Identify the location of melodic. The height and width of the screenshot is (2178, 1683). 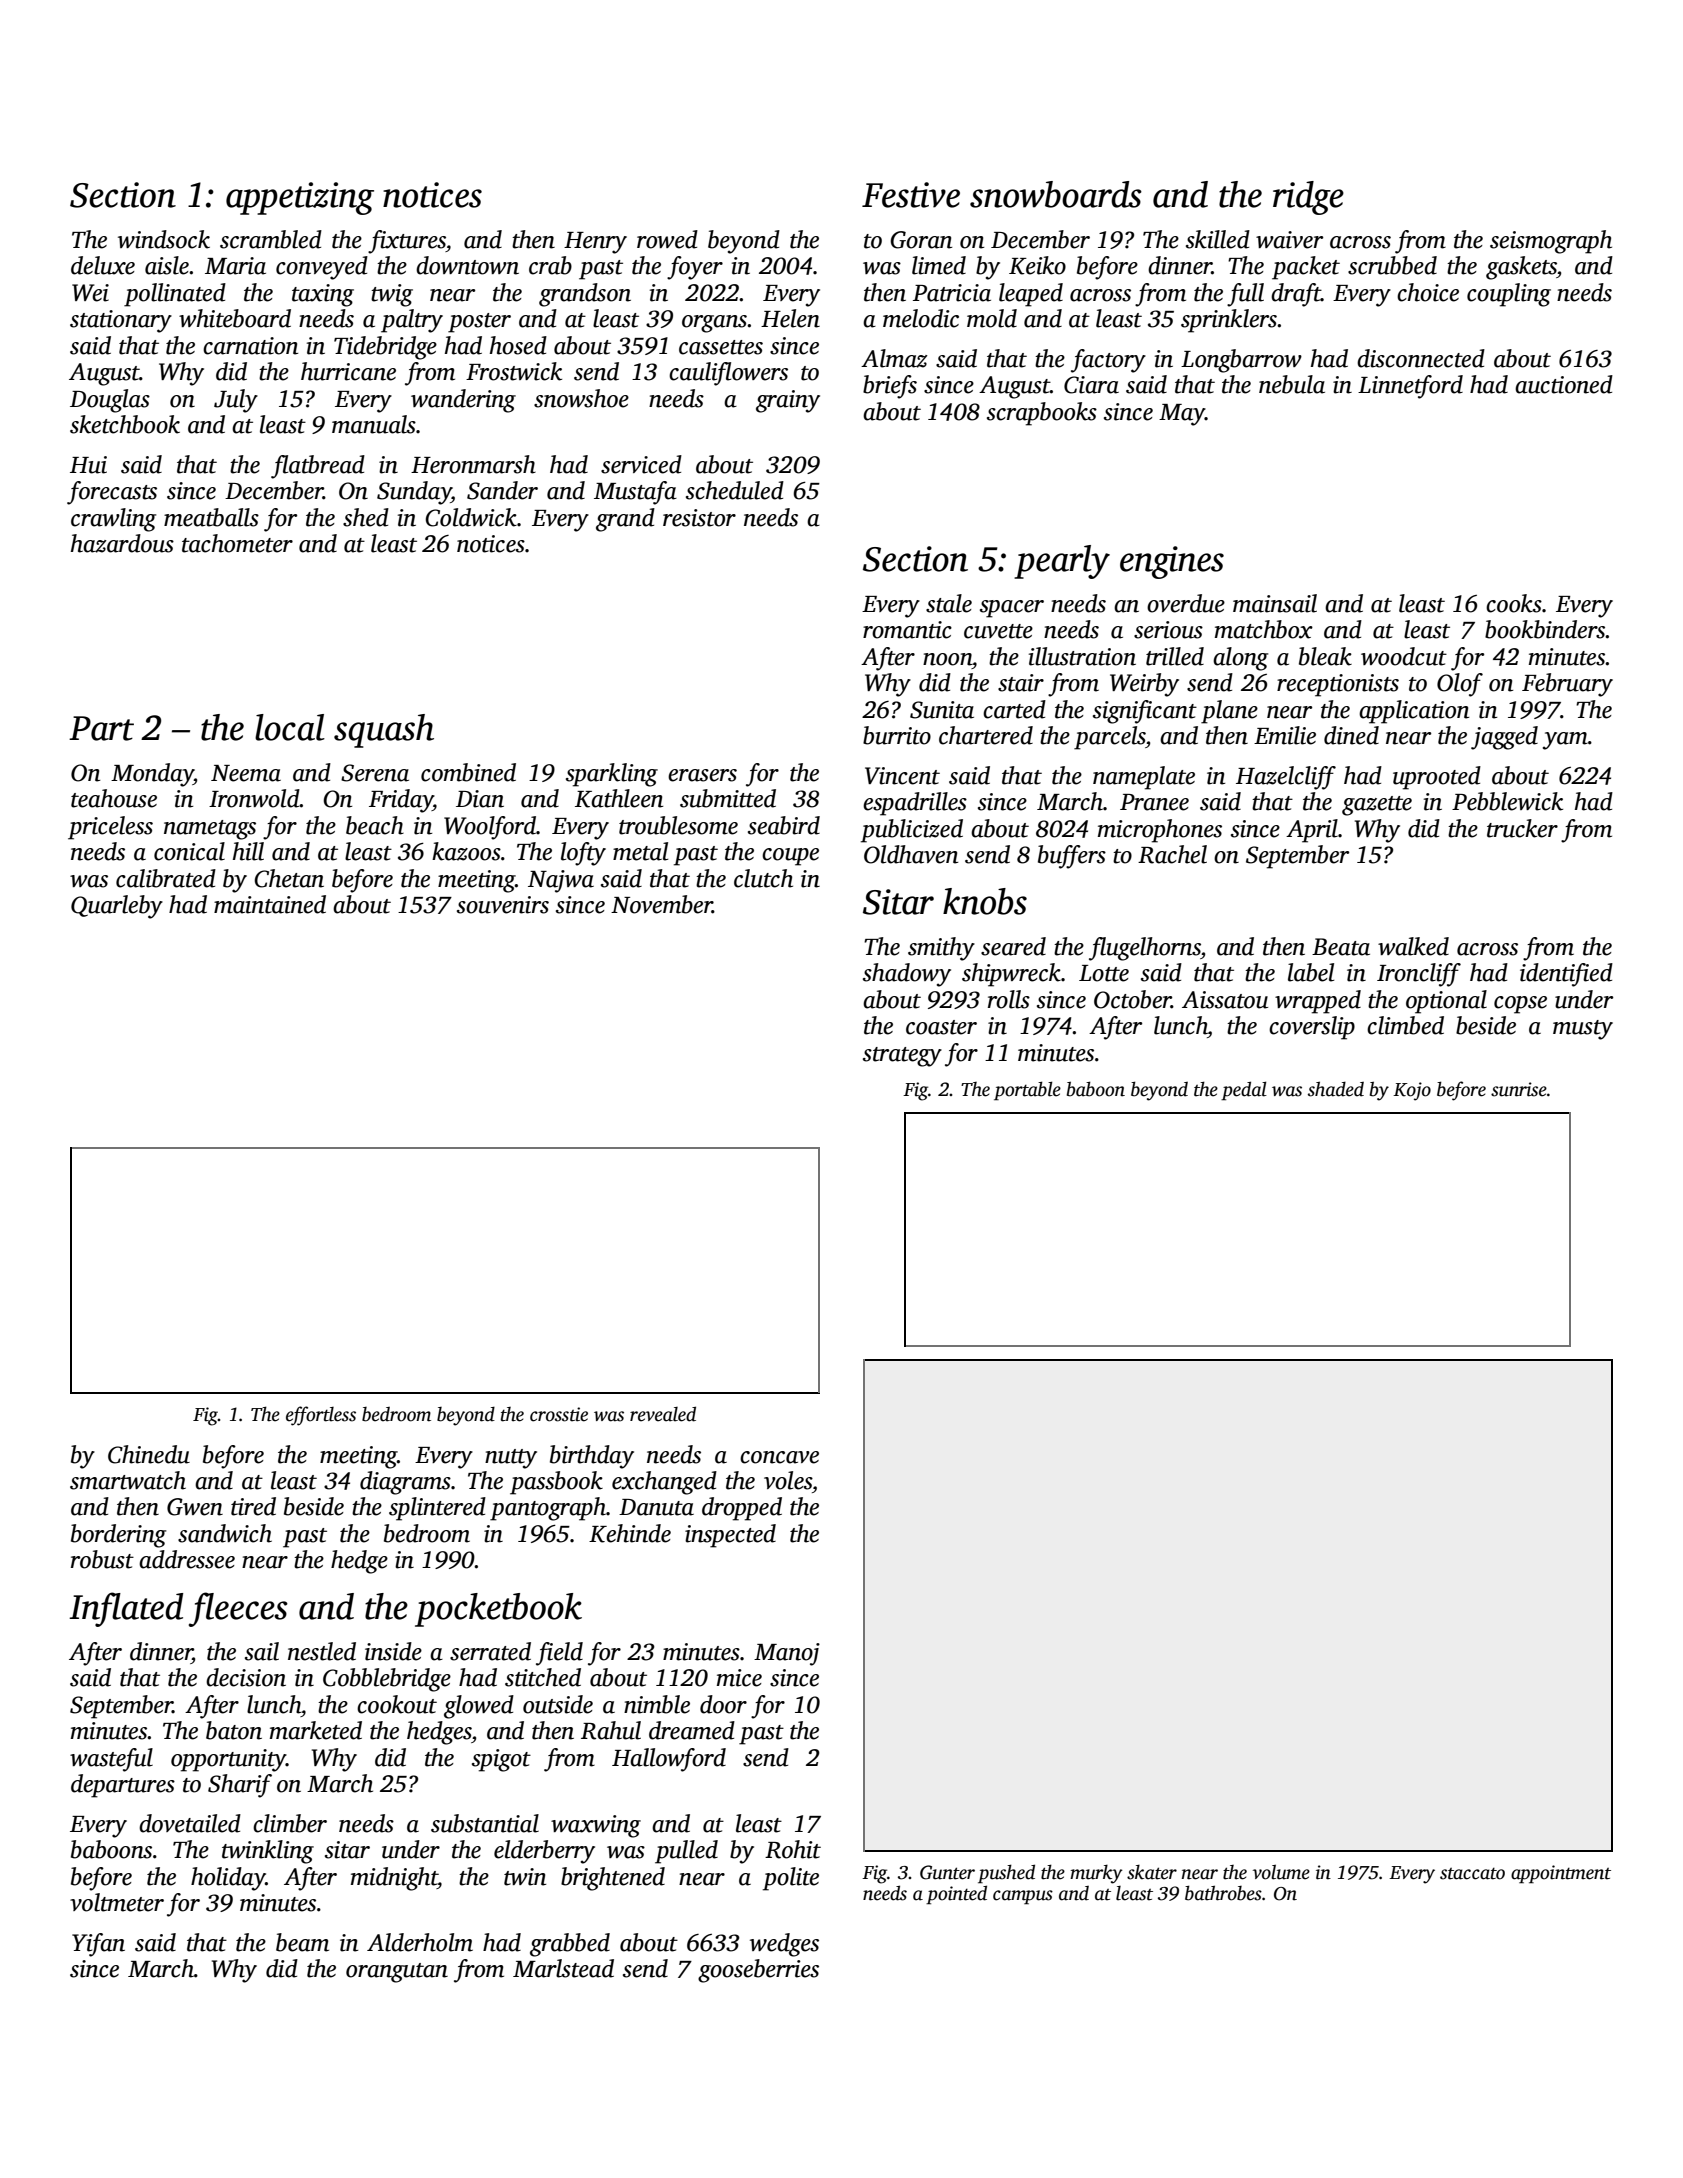
(921, 318).
